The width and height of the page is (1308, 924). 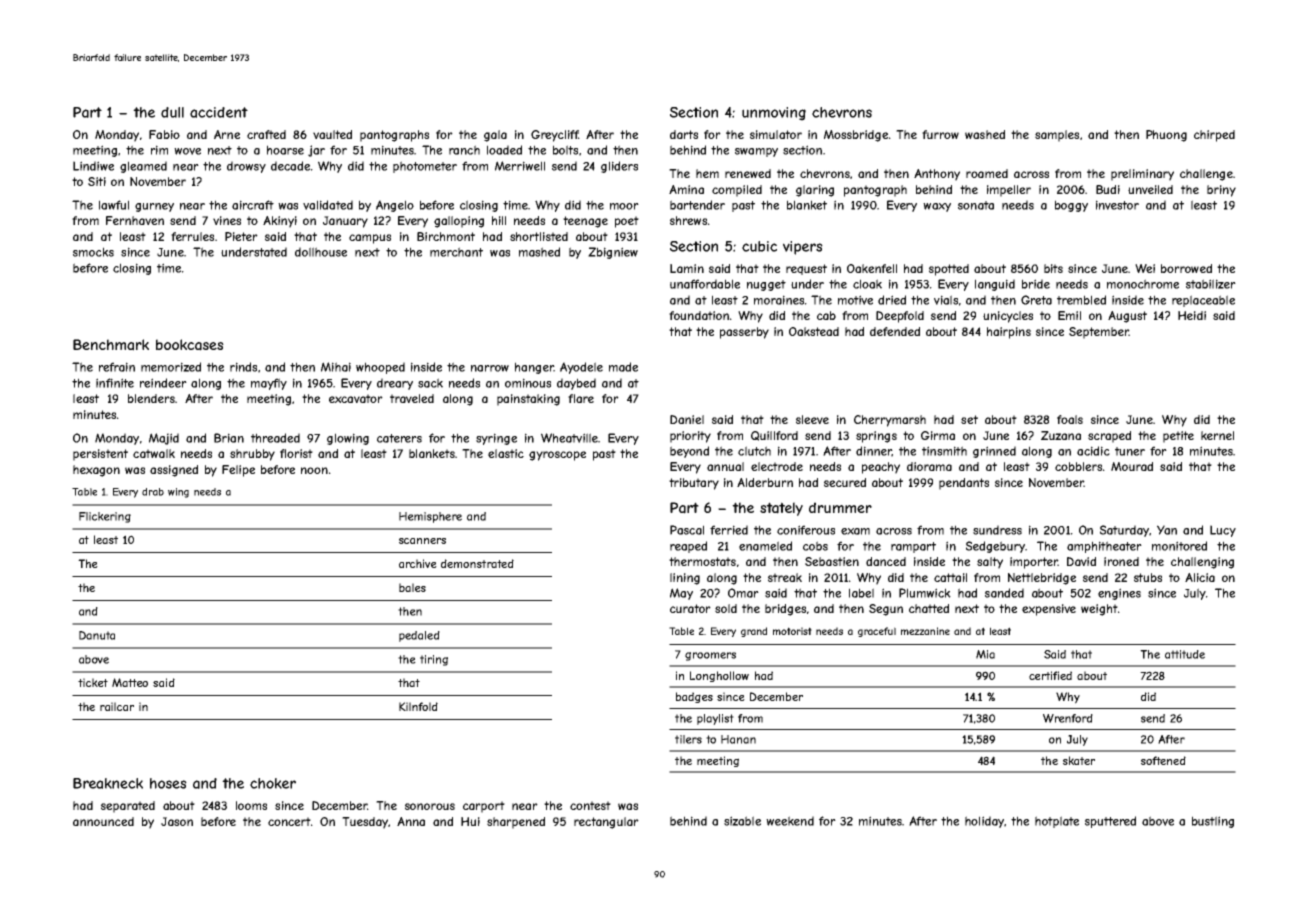 I want to click on Budi, so click(x=1108, y=189).
